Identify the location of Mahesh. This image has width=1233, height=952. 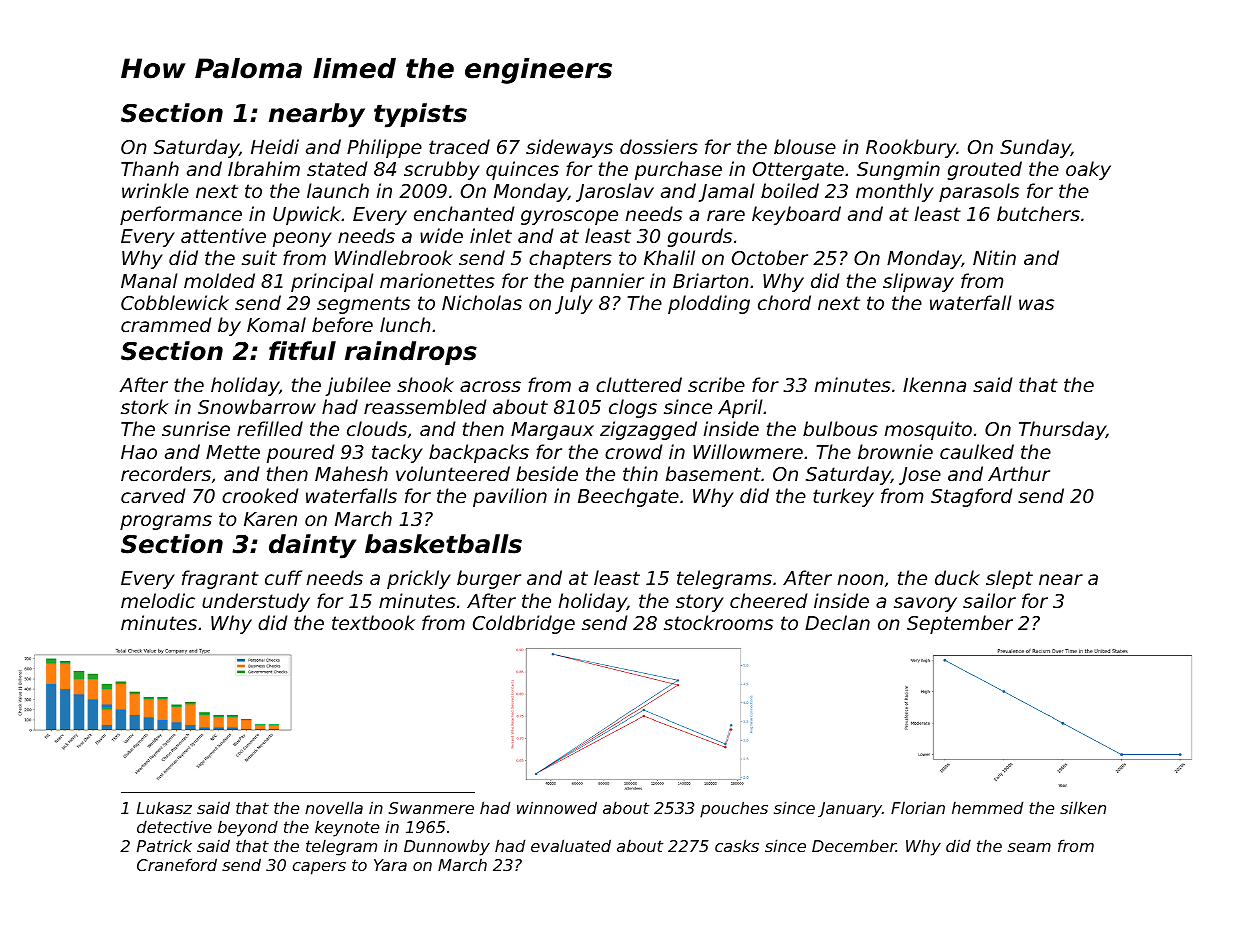
(351, 473).
